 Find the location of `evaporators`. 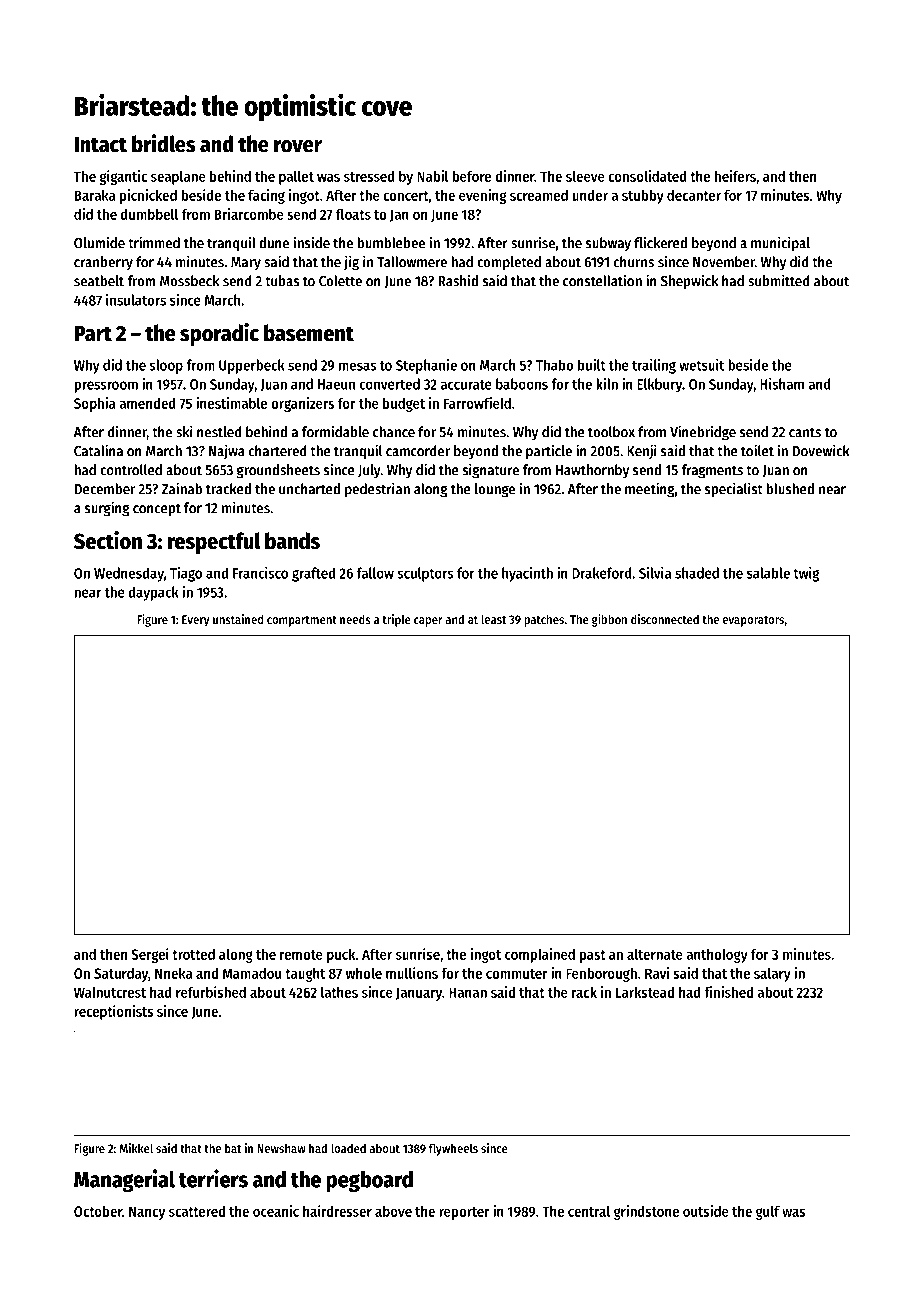

evaporators is located at coordinates (753, 621).
